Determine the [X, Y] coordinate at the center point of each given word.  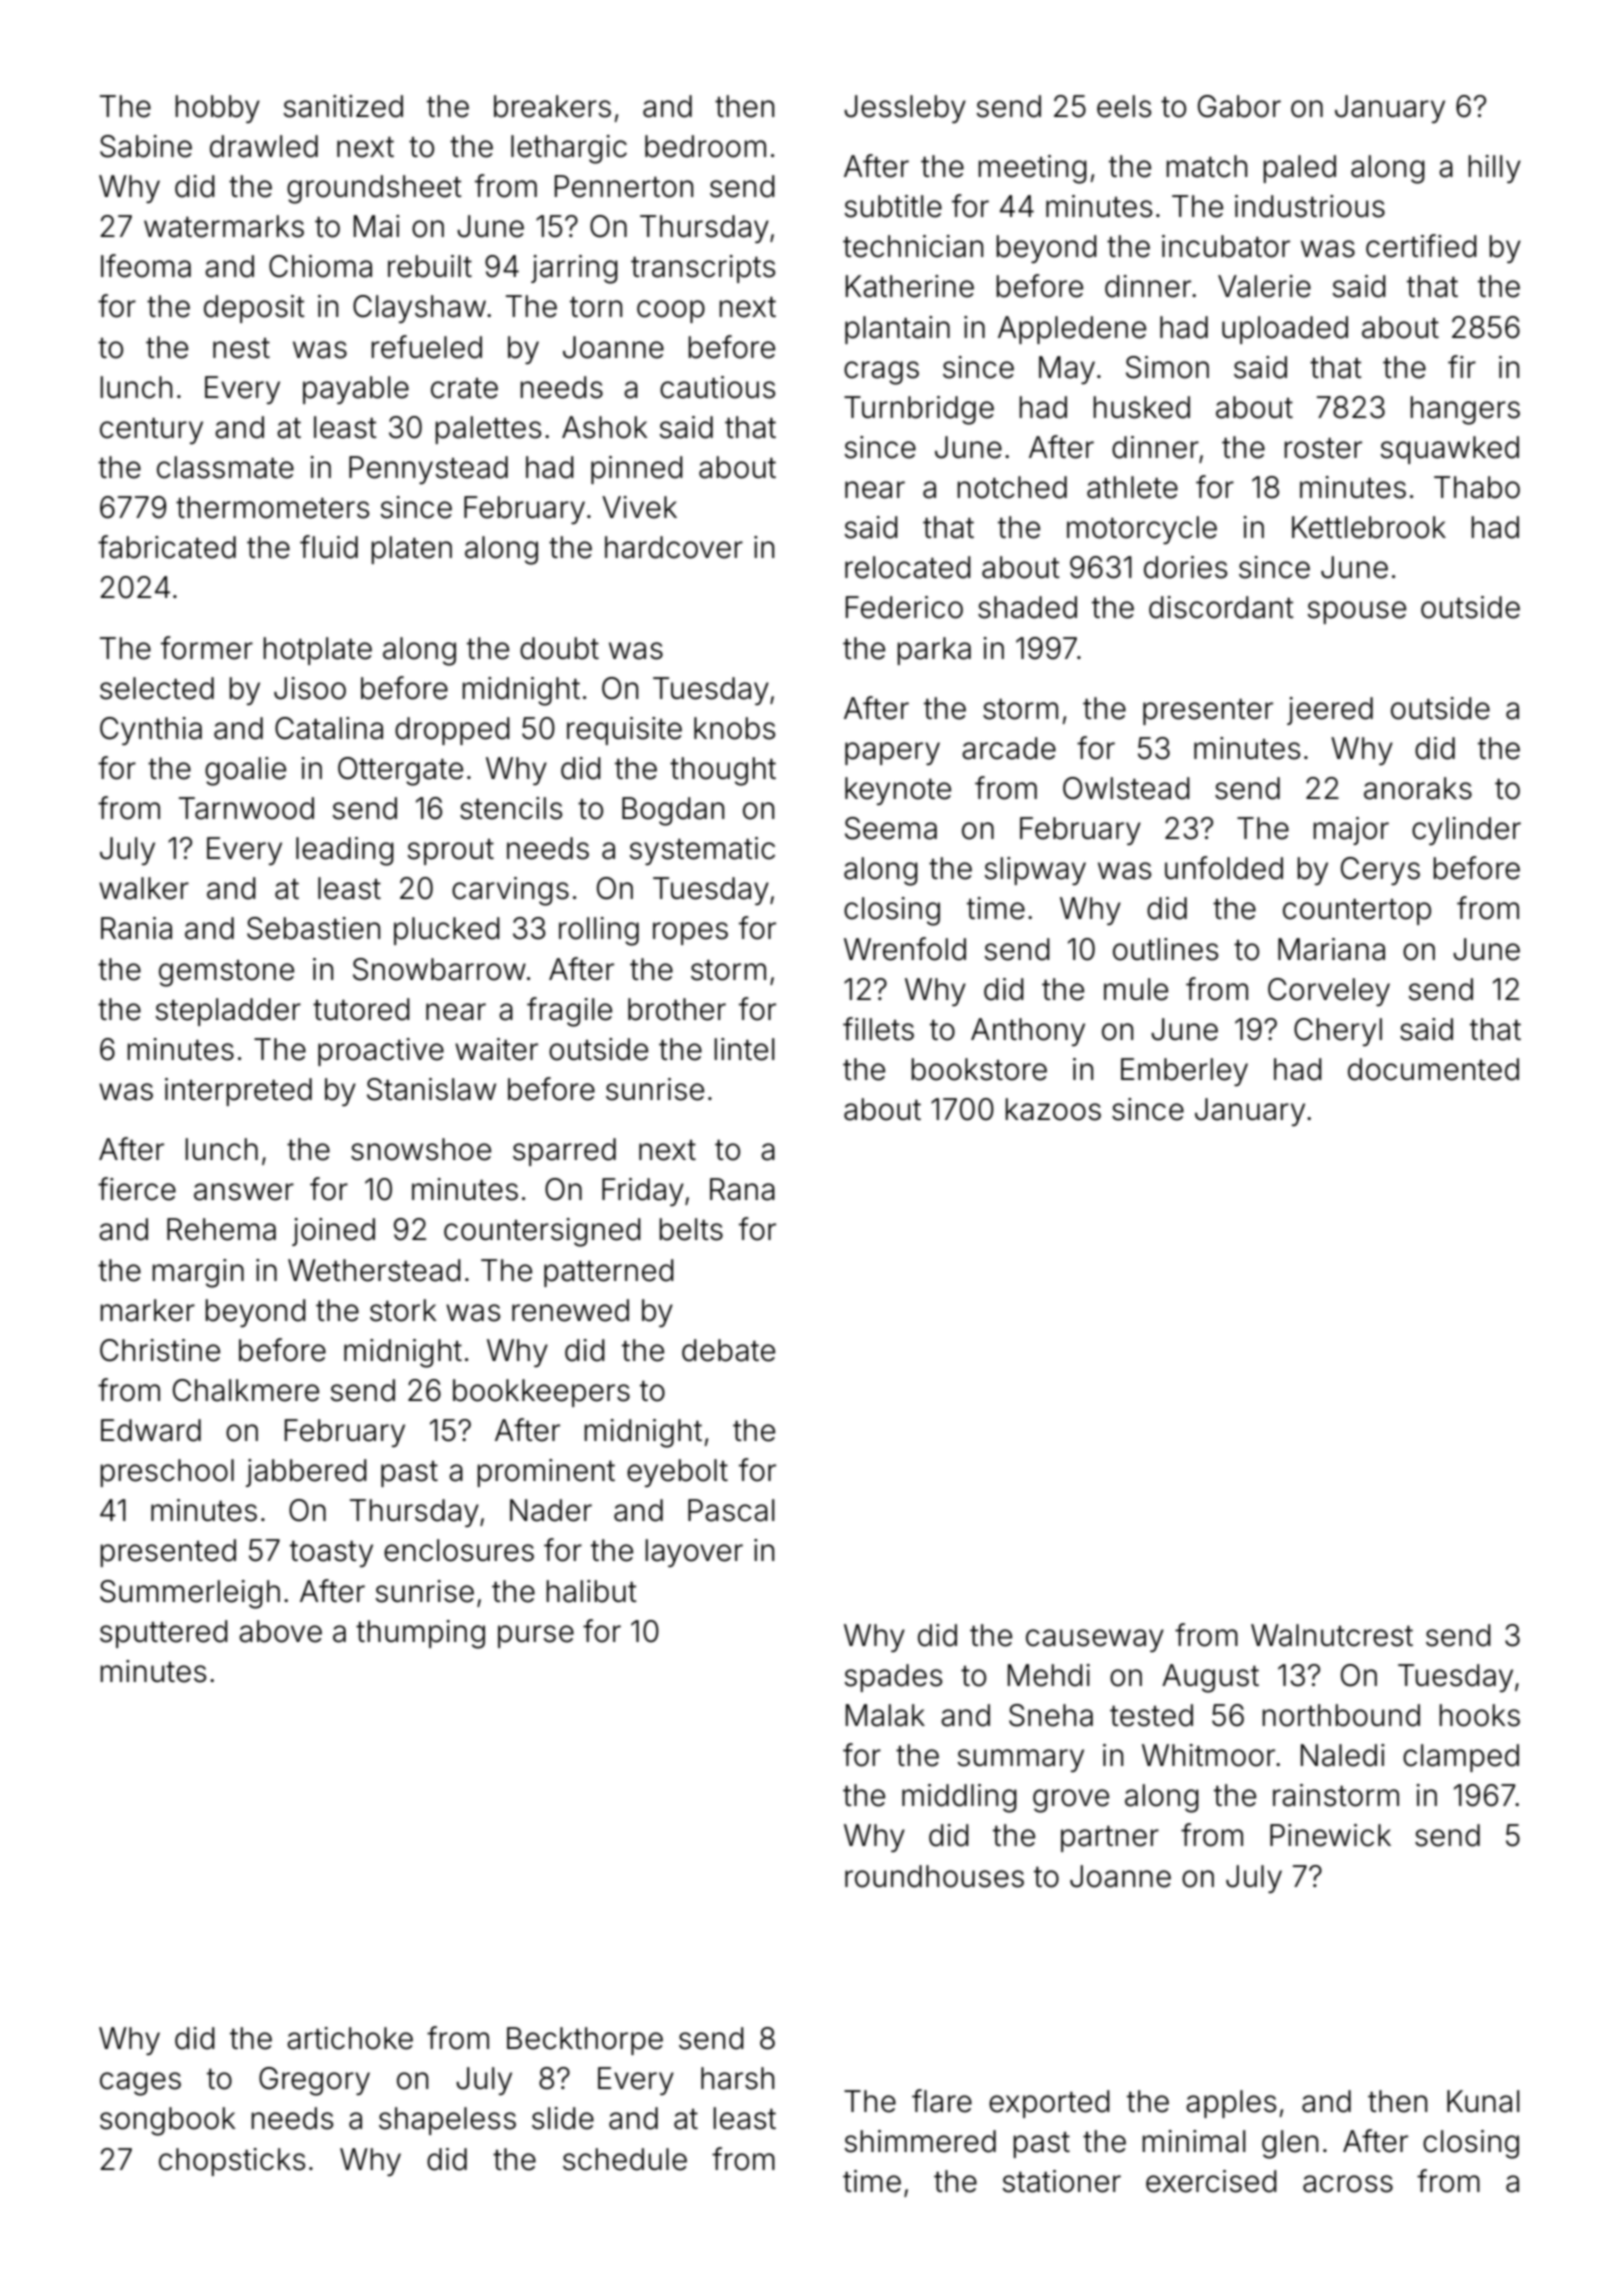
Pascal [731, 1510]
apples [1231, 2104]
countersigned [542, 1232]
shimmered [920, 2141]
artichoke [350, 2038]
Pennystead [428, 470]
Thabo [1477, 487]
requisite [624, 731]
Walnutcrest [1332, 1635]
